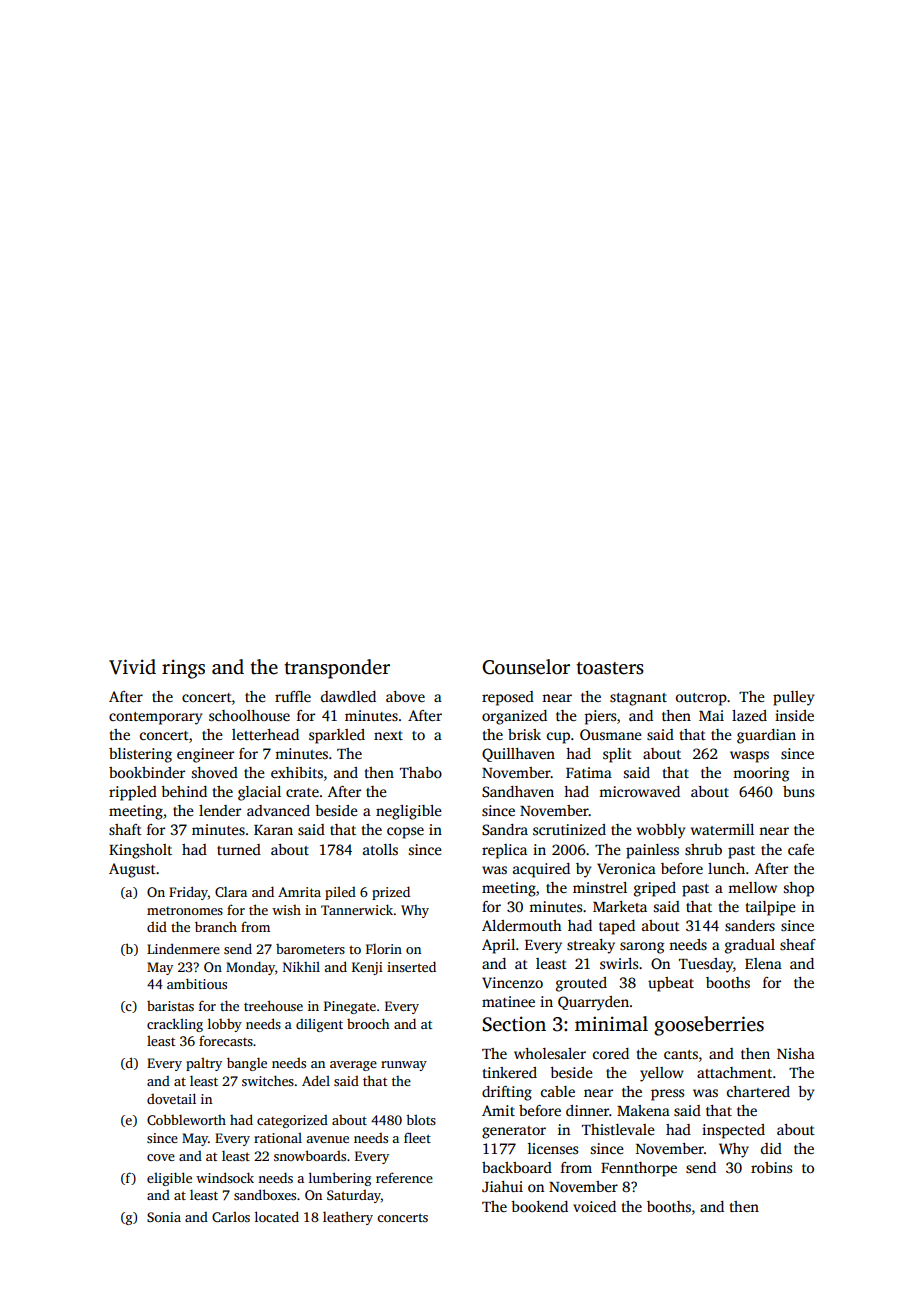  Describe the element at coordinates (758, 1091) in the page. I see `chartered` at that location.
